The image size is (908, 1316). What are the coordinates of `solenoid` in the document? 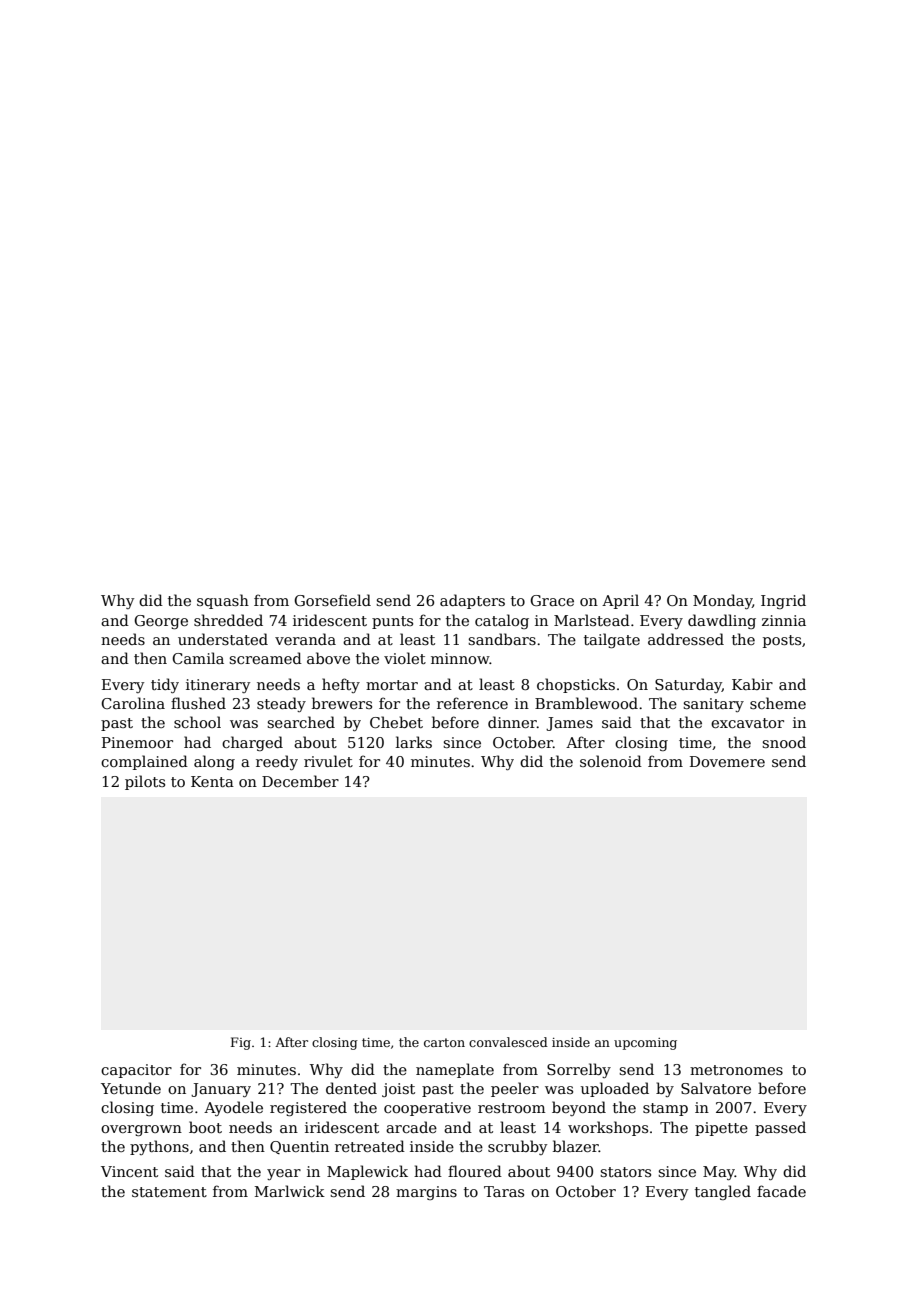 It's located at (611, 761).
